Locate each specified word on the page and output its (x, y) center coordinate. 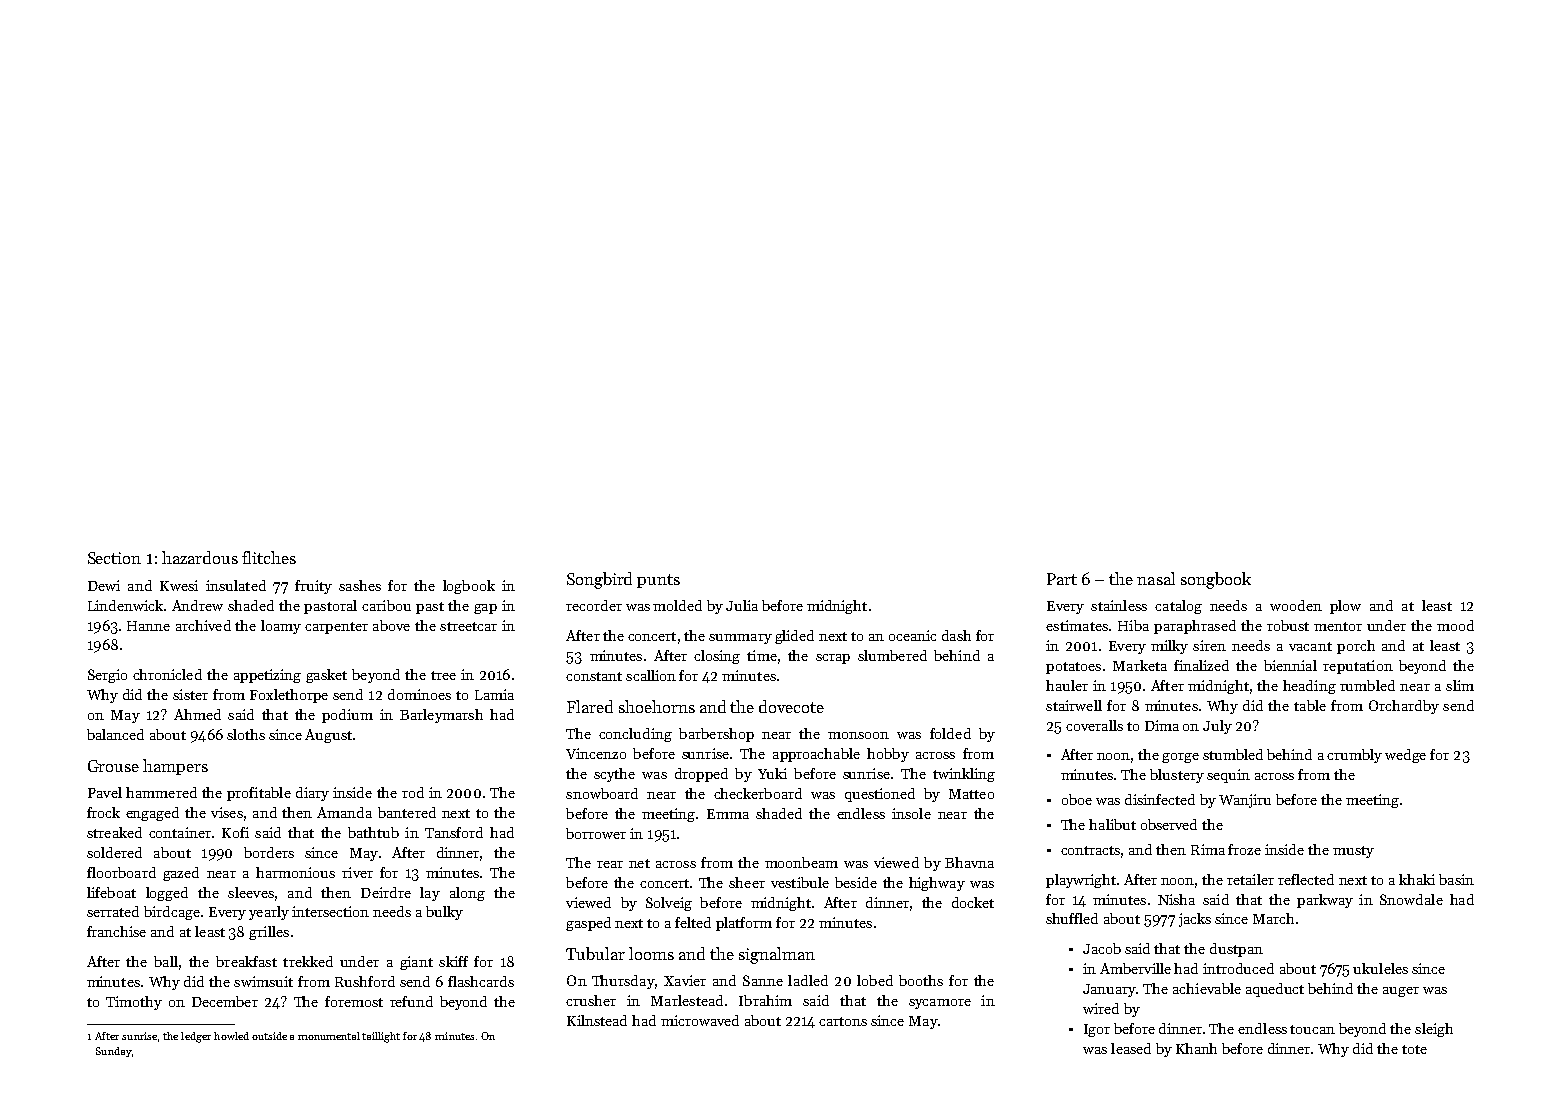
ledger (196, 1037)
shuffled (1072, 918)
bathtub (373, 832)
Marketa (1140, 665)
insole (911, 813)
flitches (269, 557)
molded (677, 605)
